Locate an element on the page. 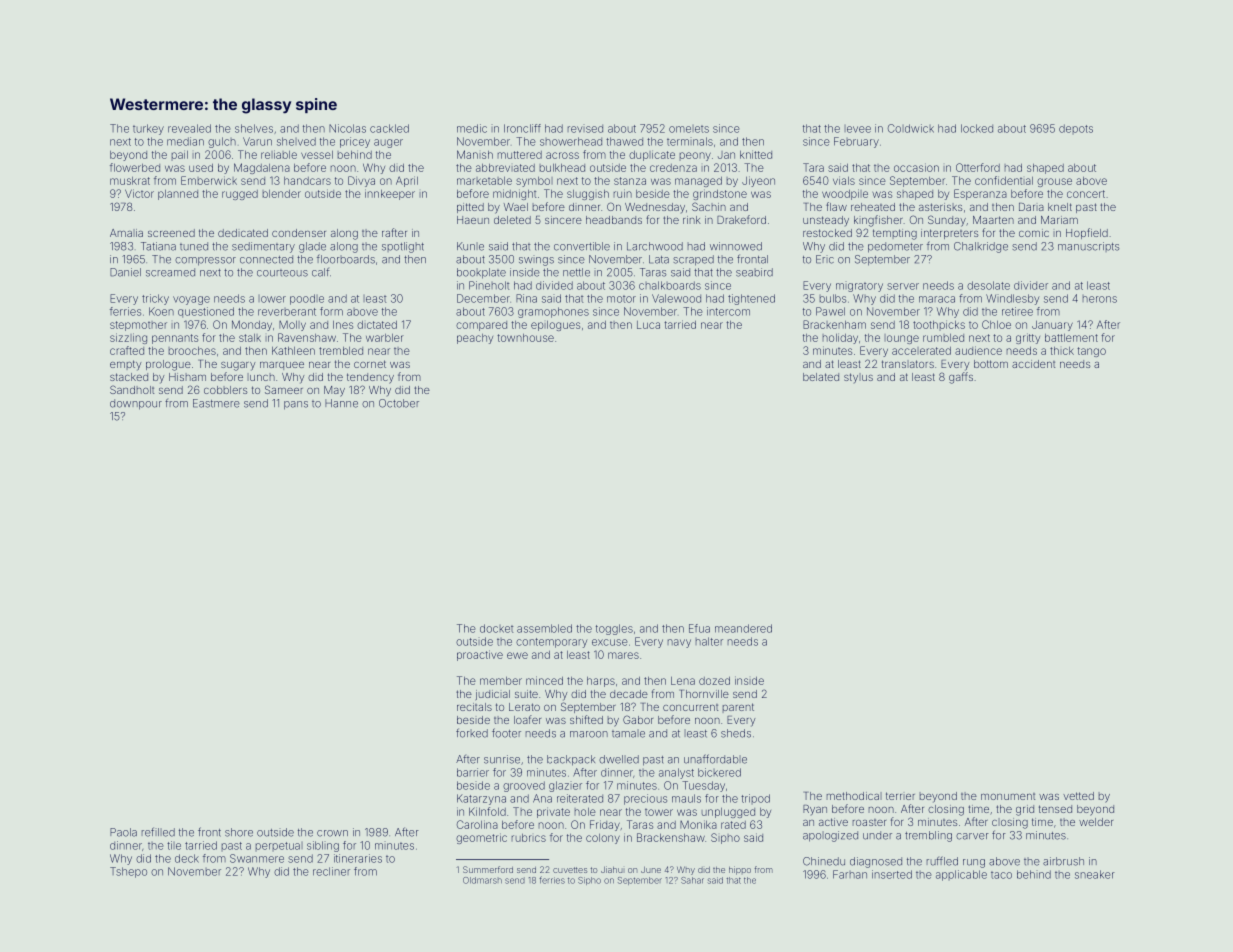 Image resolution: width=1233 pixels, height=952 pixels. pans is located at coordinates (296, 405).
